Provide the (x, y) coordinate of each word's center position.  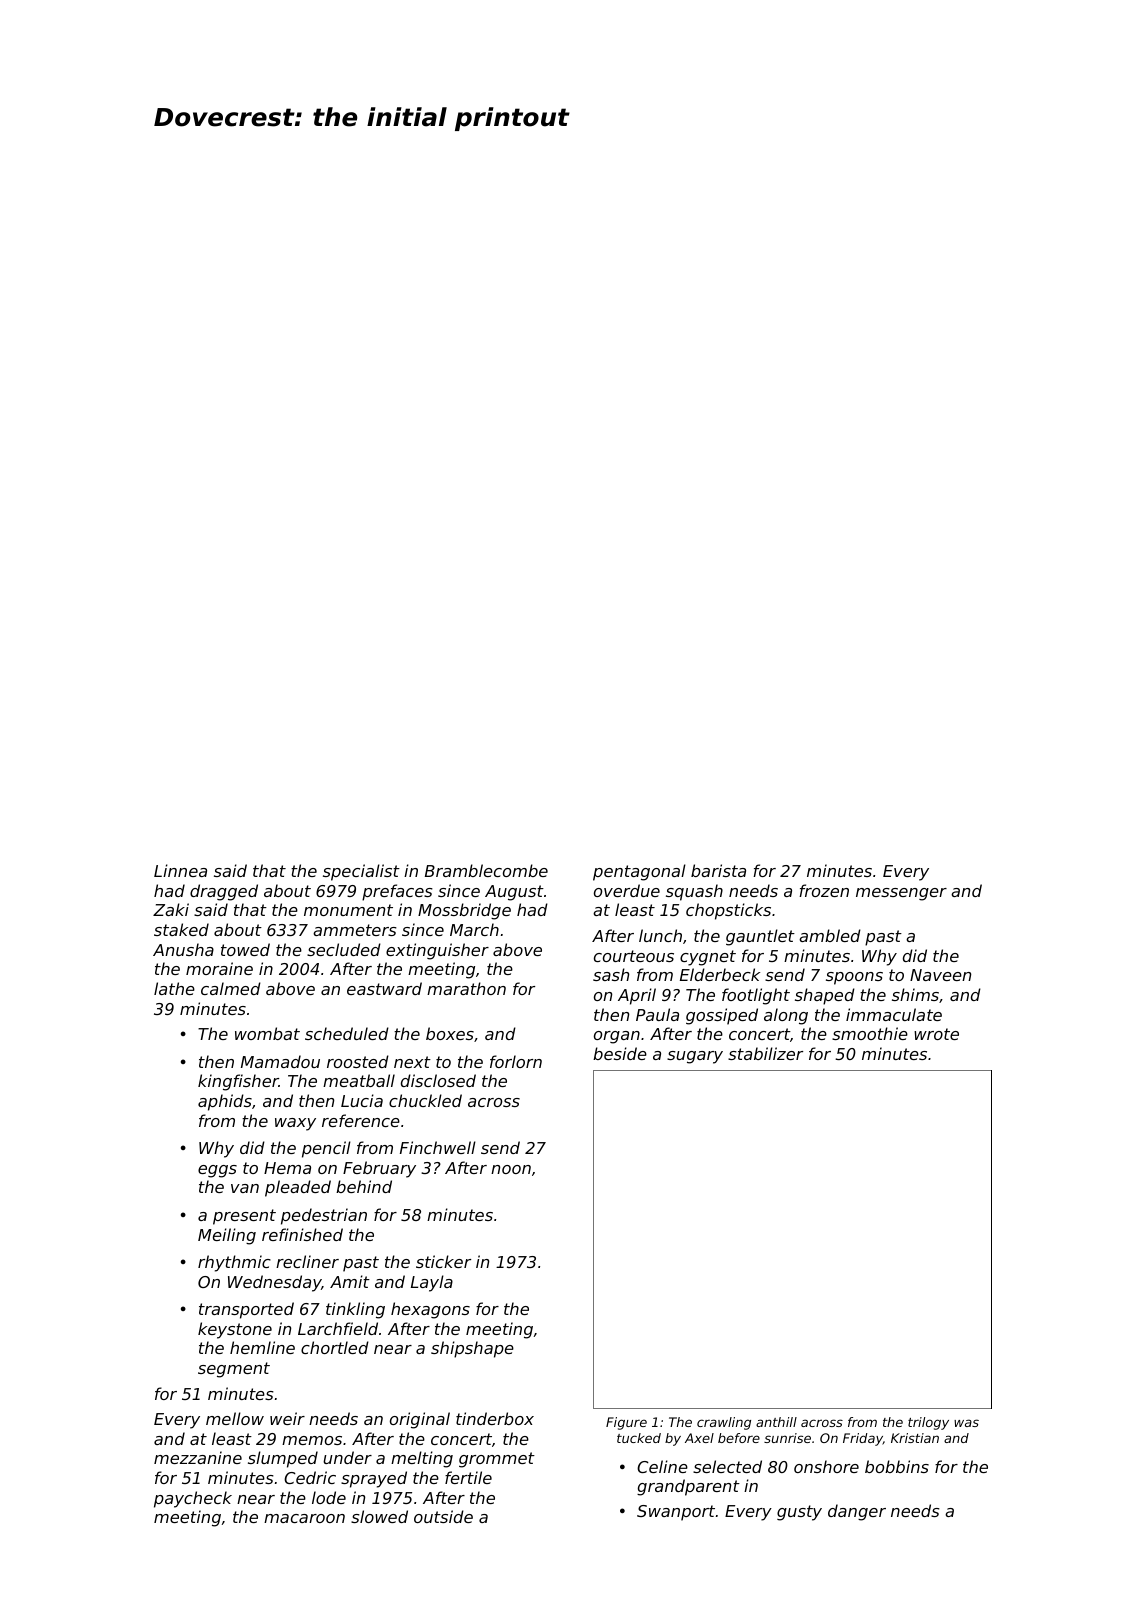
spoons (854, 978)
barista (718, 870)
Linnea (180, 870)
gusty (799, 1513)
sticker (443, 1261)
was (966, 1423)
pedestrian (324, 1216)
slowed (379, 1516)
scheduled (347, 1033)
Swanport (676, 1513)
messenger (901, 894)
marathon (466, 988)
